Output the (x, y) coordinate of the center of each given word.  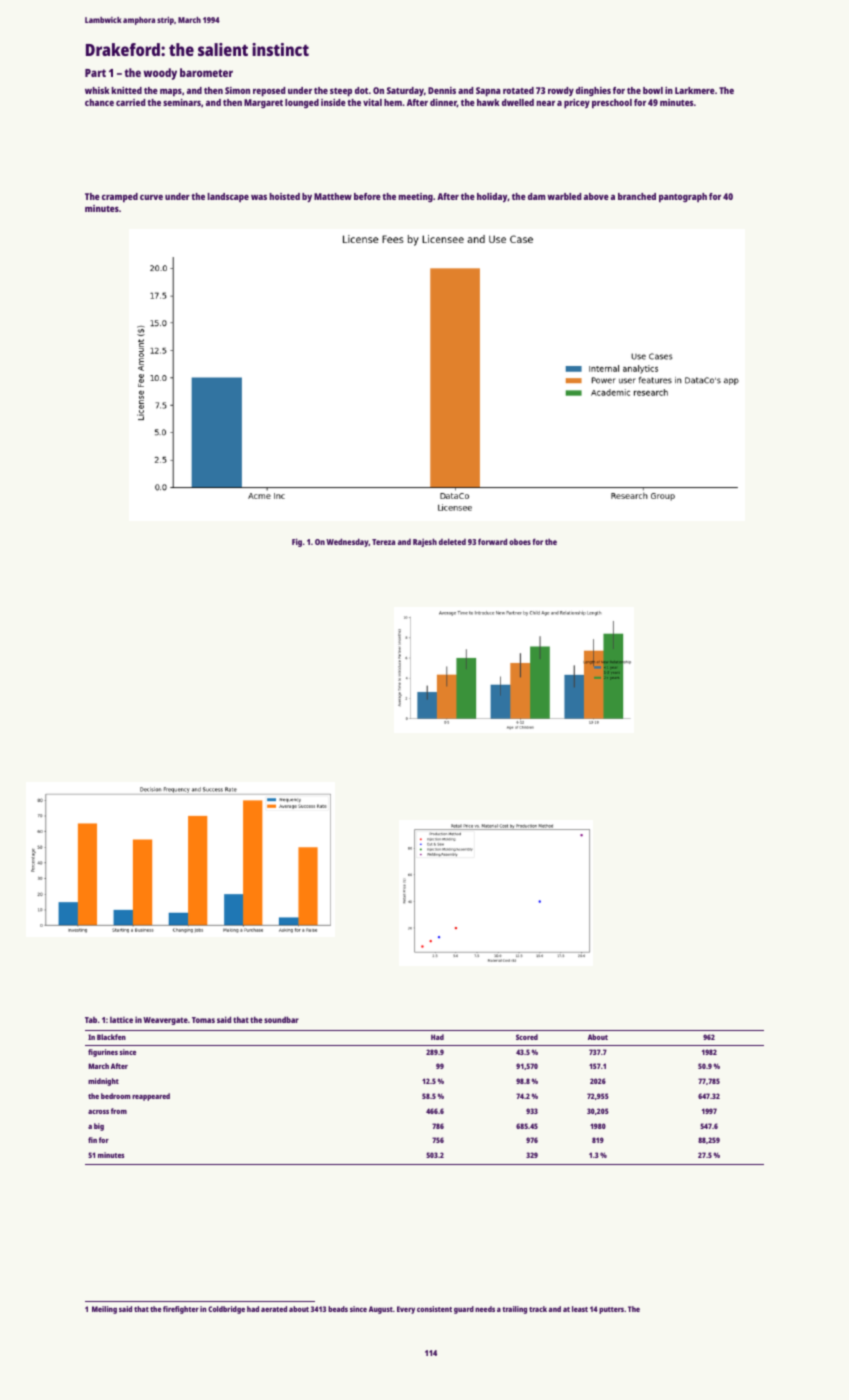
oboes (520, 542)
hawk (488, 102)
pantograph (683, 198)
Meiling (104, 1310)
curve (151, 197)
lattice (121, 1020)
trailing (514, 1310)
